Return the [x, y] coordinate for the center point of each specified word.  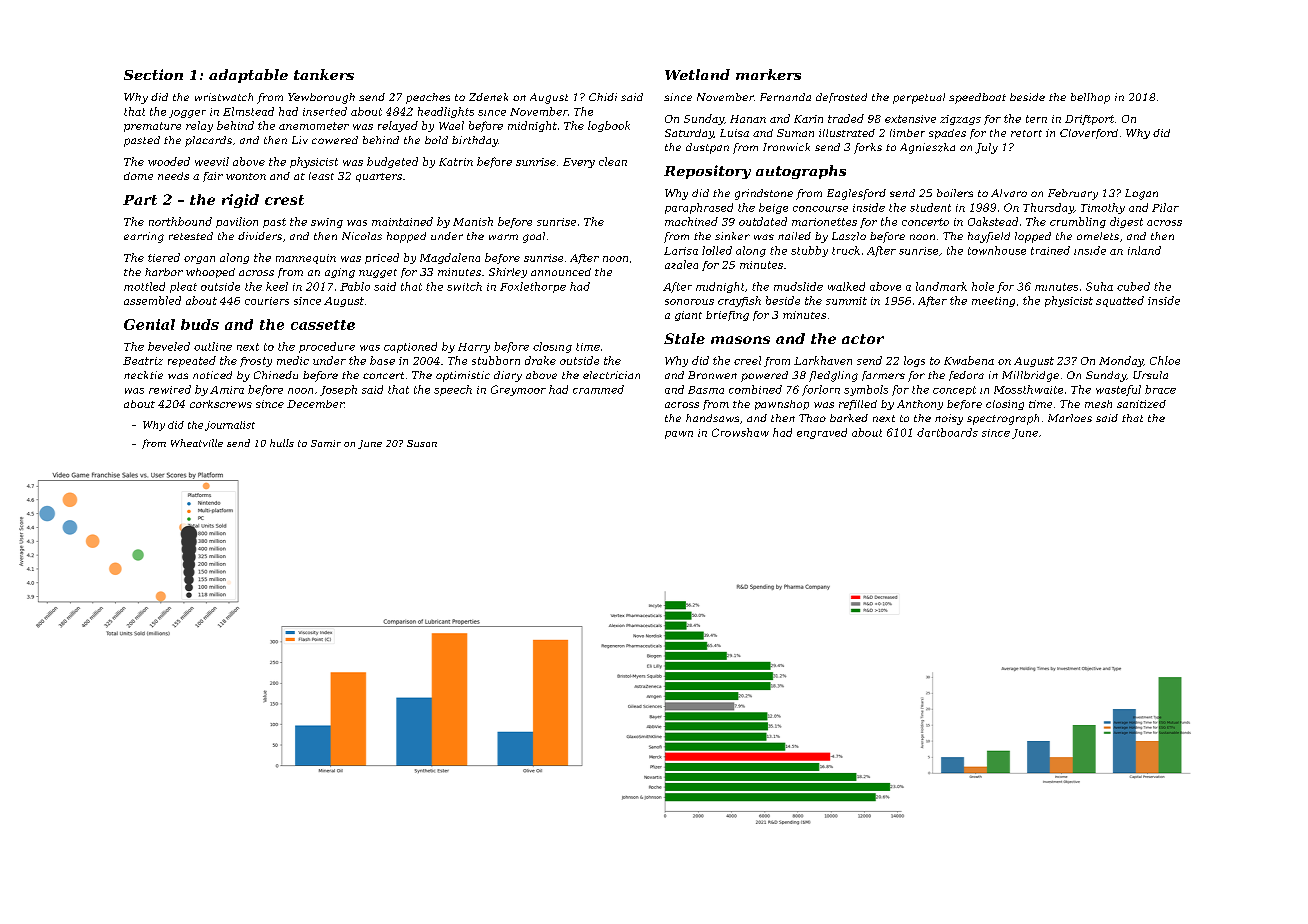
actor [863, 339]
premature [152, 127]
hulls [282, 443]
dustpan [707, 148]
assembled [152, 300]
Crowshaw [740, 432]
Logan [1141, 194]
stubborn [496, 360]
